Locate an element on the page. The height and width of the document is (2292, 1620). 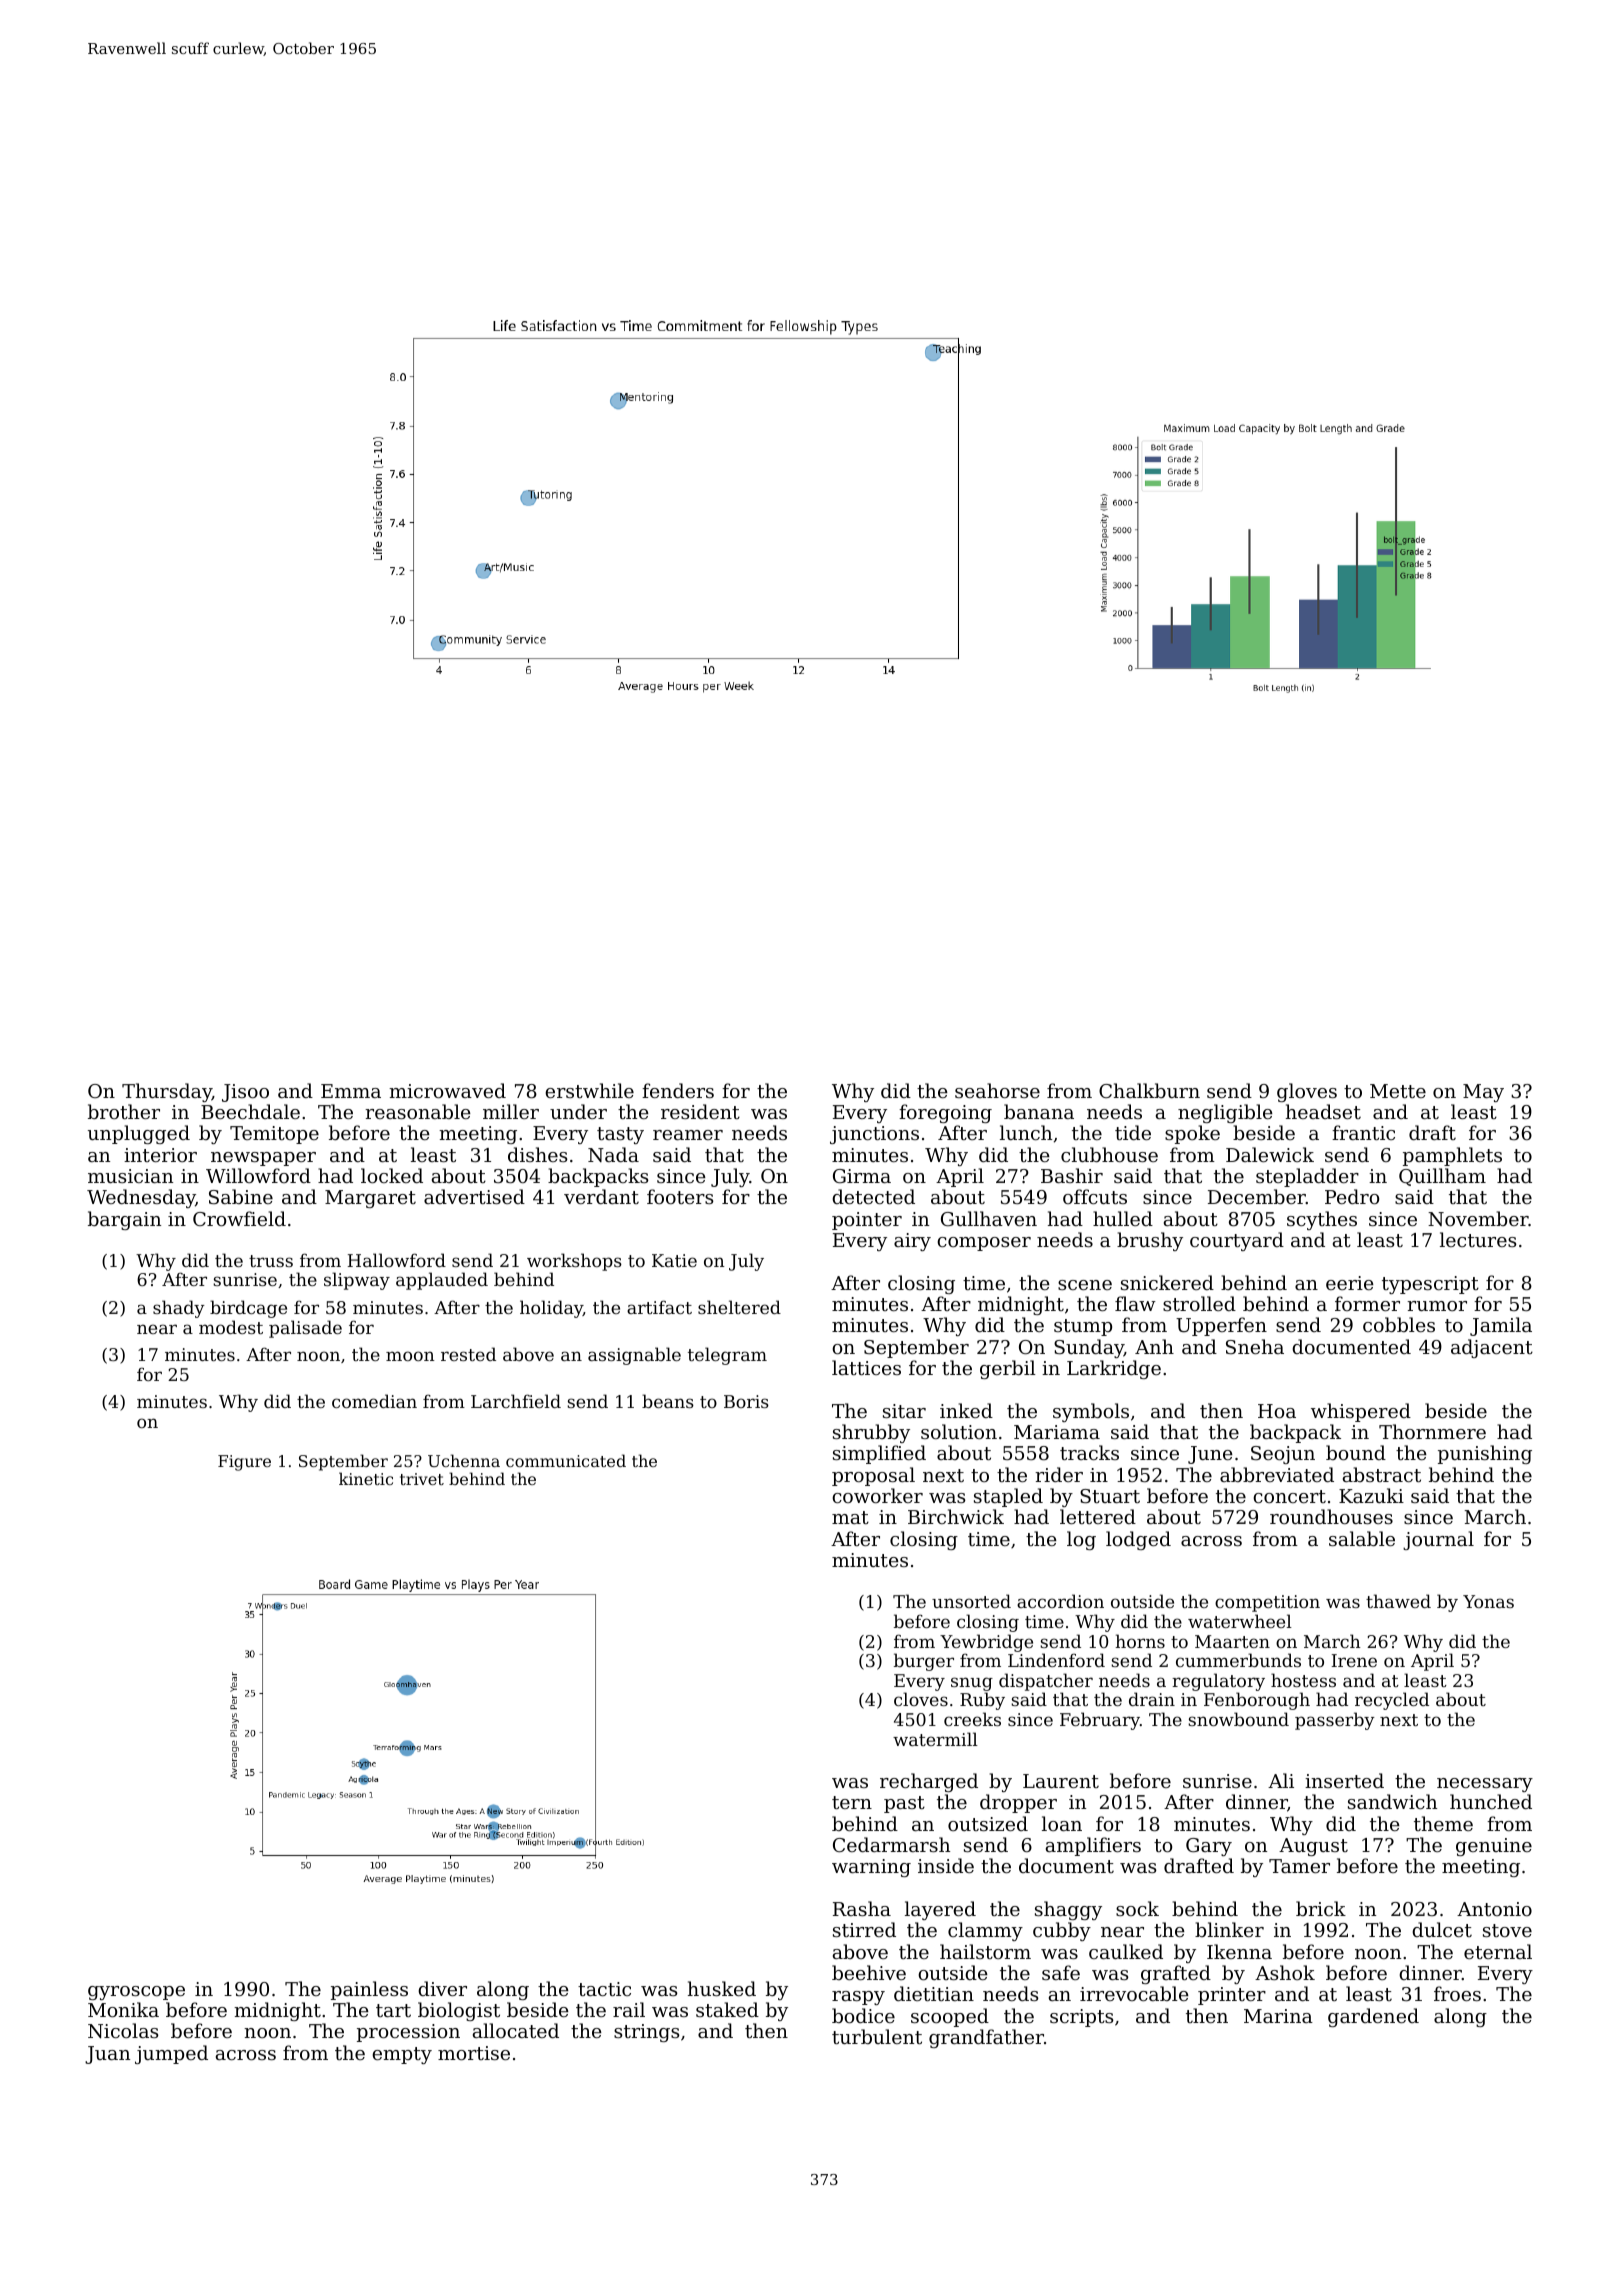
Jisoo is located at coordinates (245, 1093).
